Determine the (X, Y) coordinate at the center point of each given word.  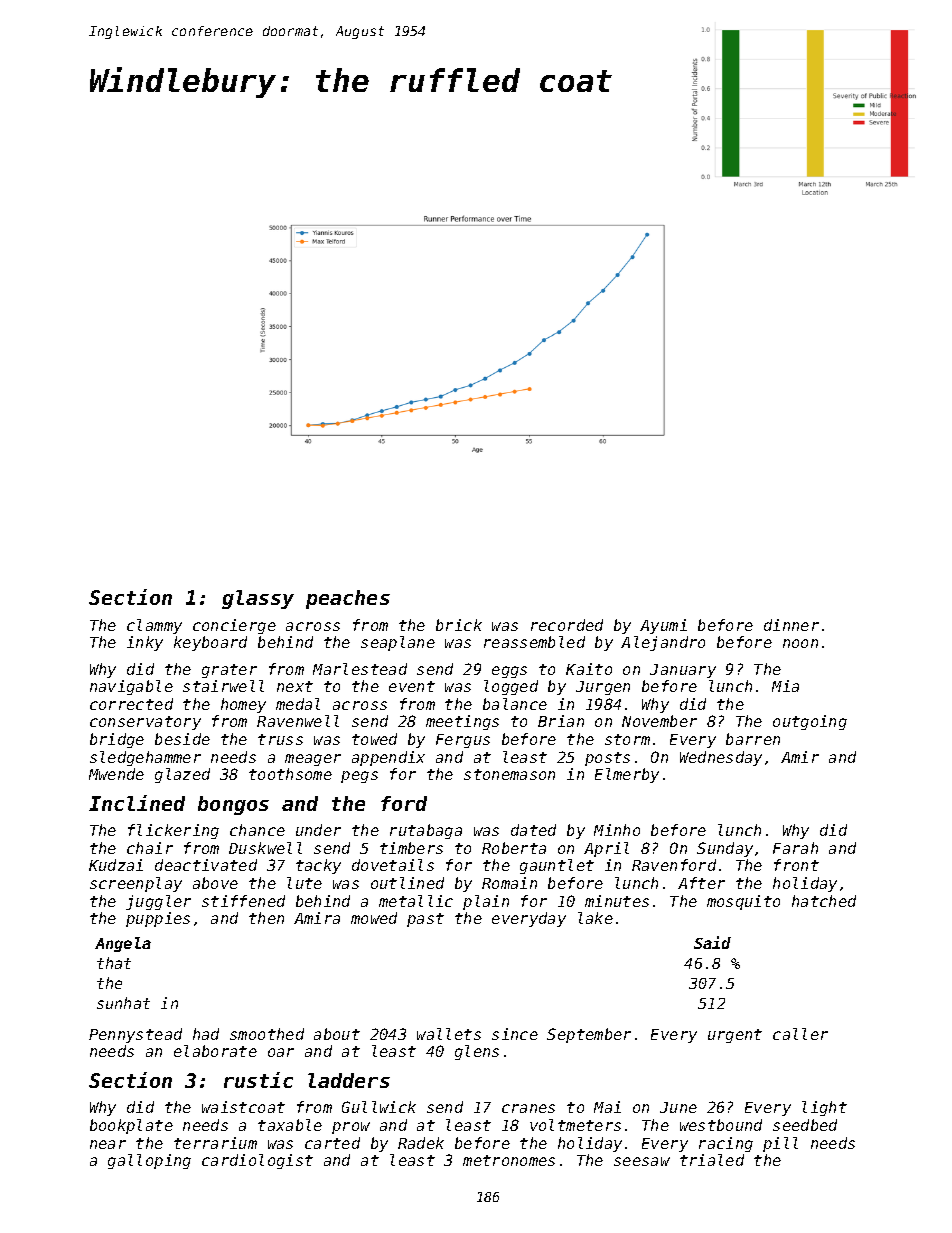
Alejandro (663, 643)
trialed (712, 1160)
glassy (258, 599)
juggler (158, 902)
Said (712, 942)
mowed (374, 918)
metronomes (509, 1160)
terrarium (215, 1143)
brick (459, 625)
